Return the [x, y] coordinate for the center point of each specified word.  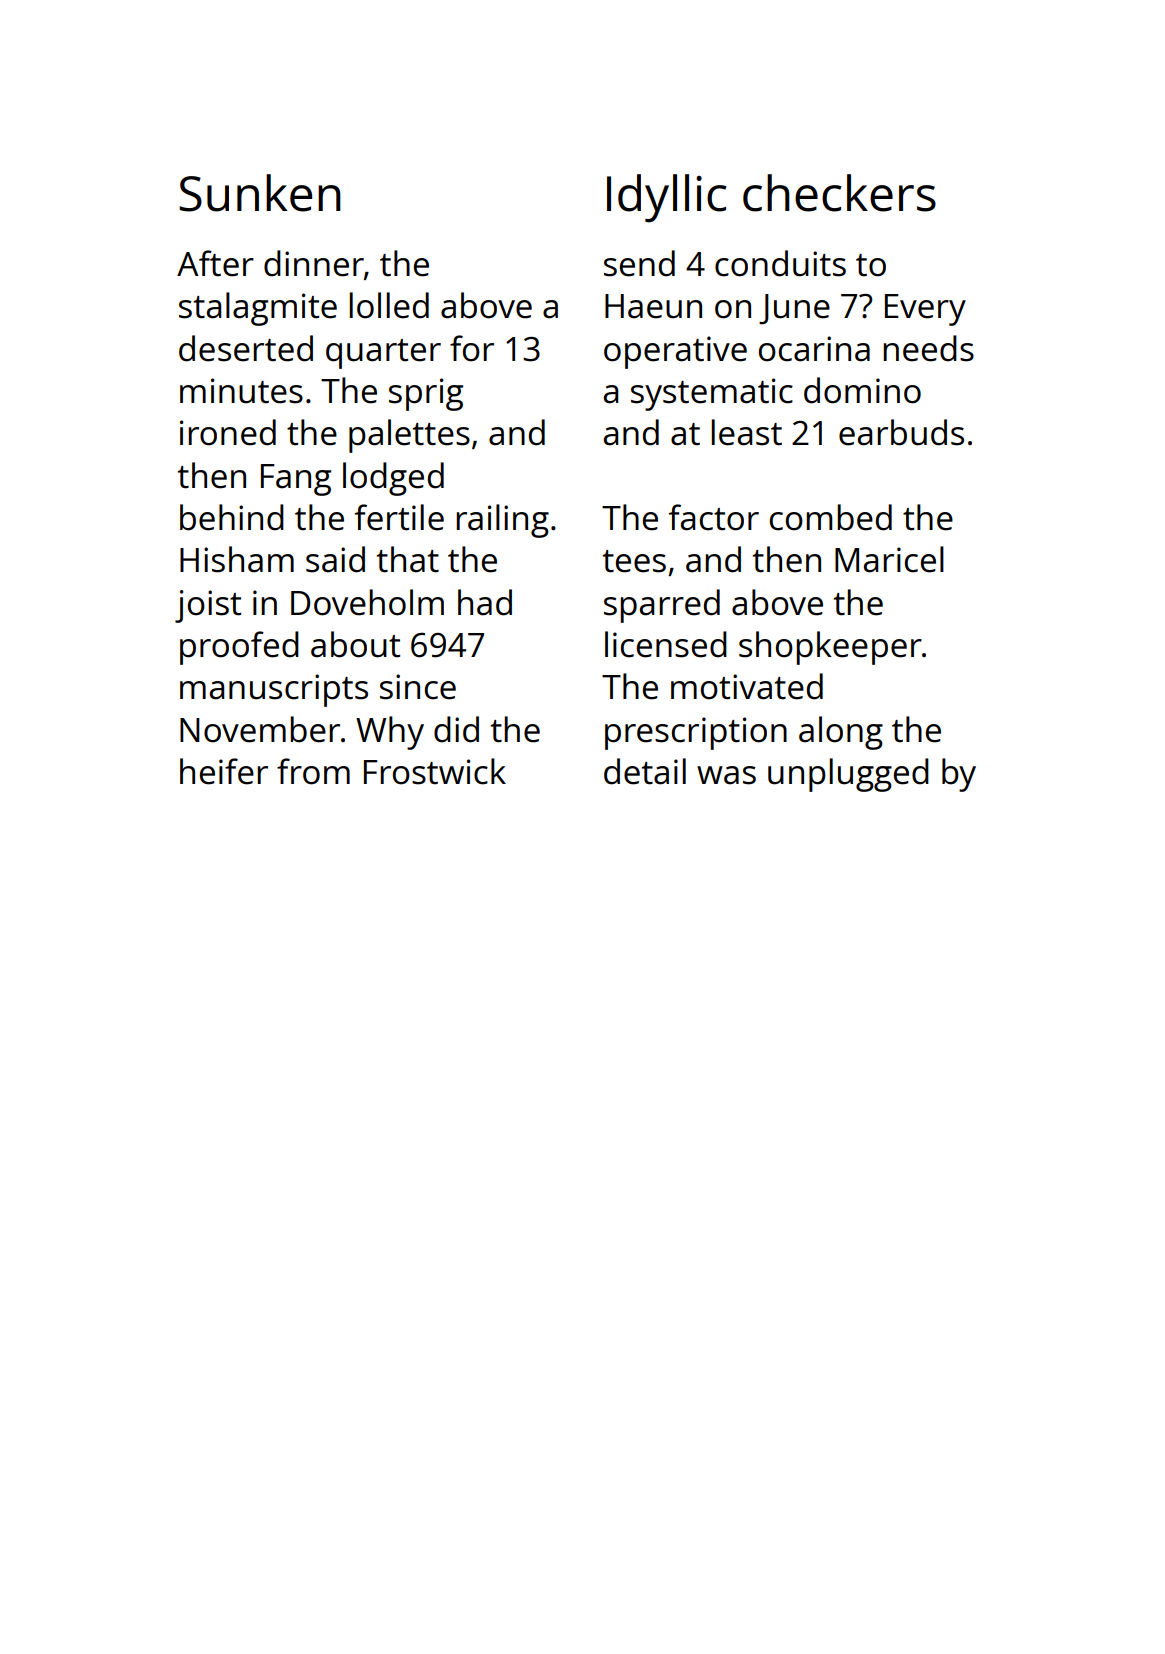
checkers [839, 193]
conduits [780, 263]
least [747, 432]
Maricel [889, 559]
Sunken [260, 193]
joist [208, 606]
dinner [314, 263]
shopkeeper [830, 648]
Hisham [237, 559]
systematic [712, 394]
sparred [662, 606]
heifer [224, 771]
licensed [666, 644]
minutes [241, 391]
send [639, 263]
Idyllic [667, 198]
